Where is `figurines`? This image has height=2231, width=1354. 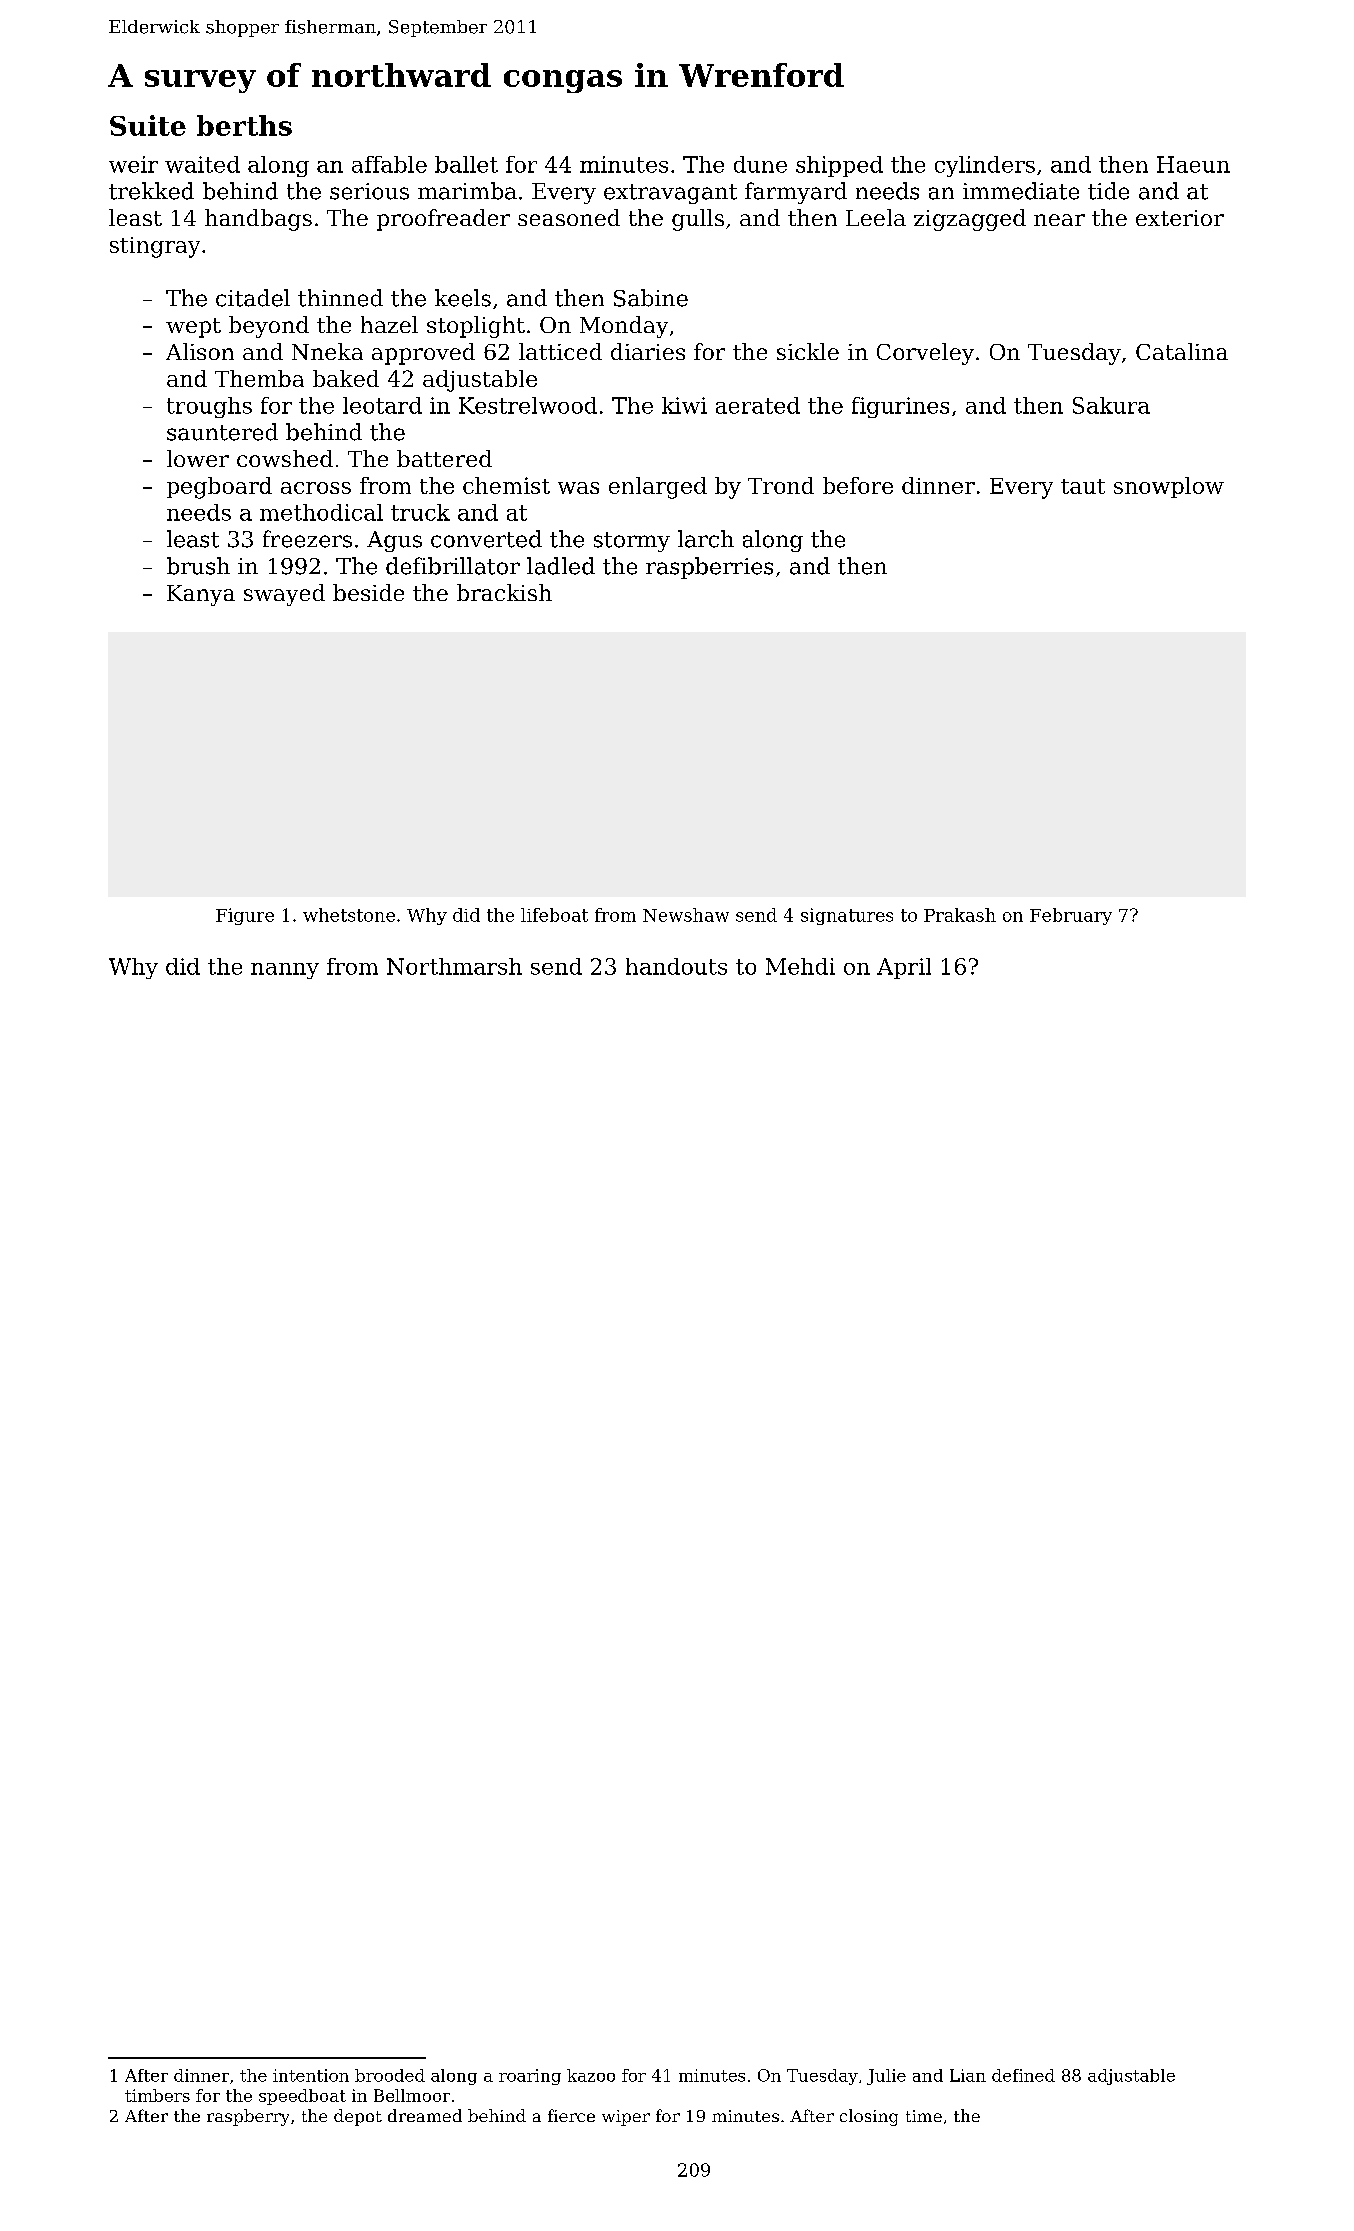 figurines is located at coordinates (900, 407).
